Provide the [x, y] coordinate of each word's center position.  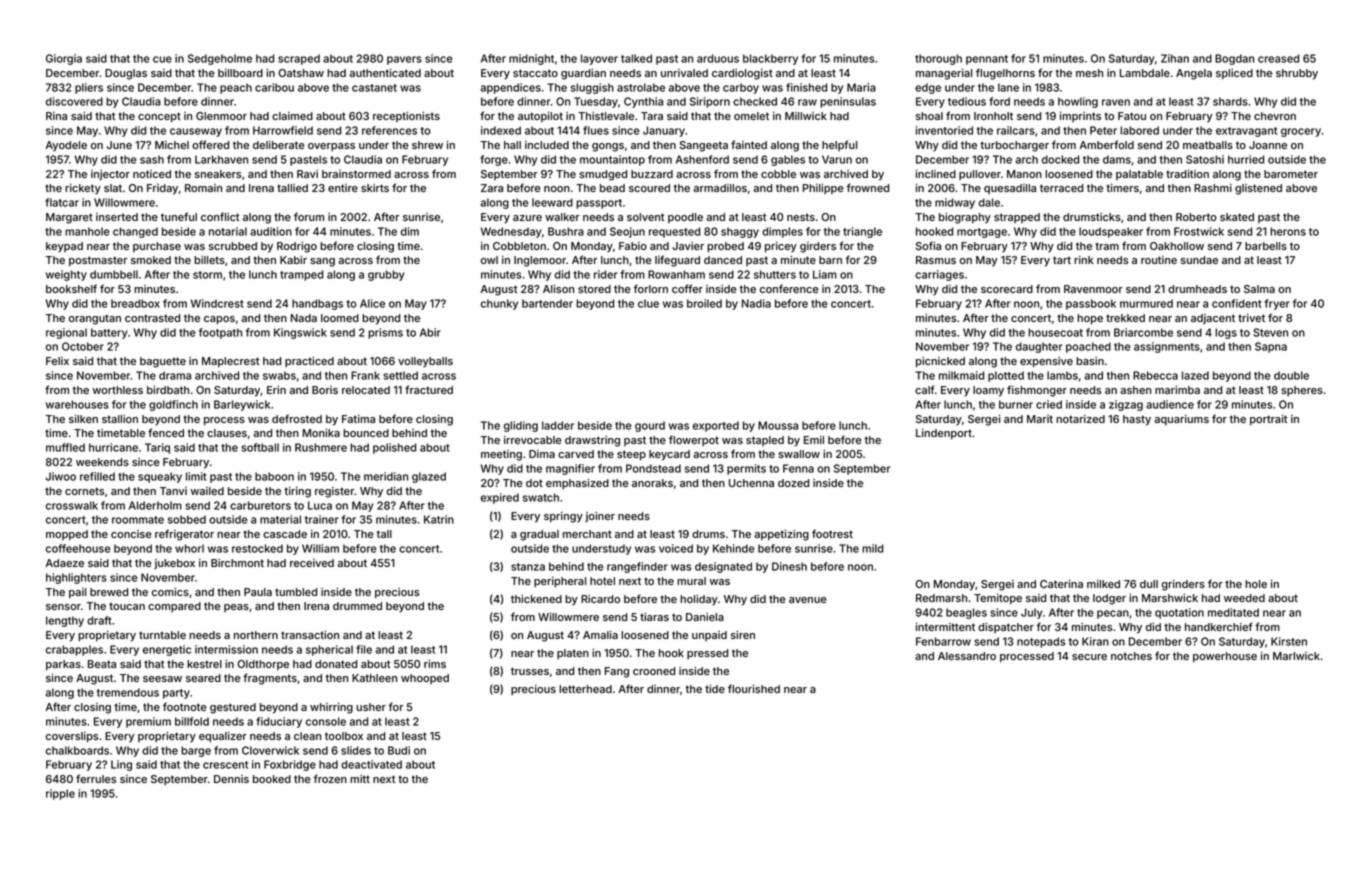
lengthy [65, 621]
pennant [987, 60]
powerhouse [1225, 657]
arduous [718, 58]
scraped [299, 59]
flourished [754, 688]
